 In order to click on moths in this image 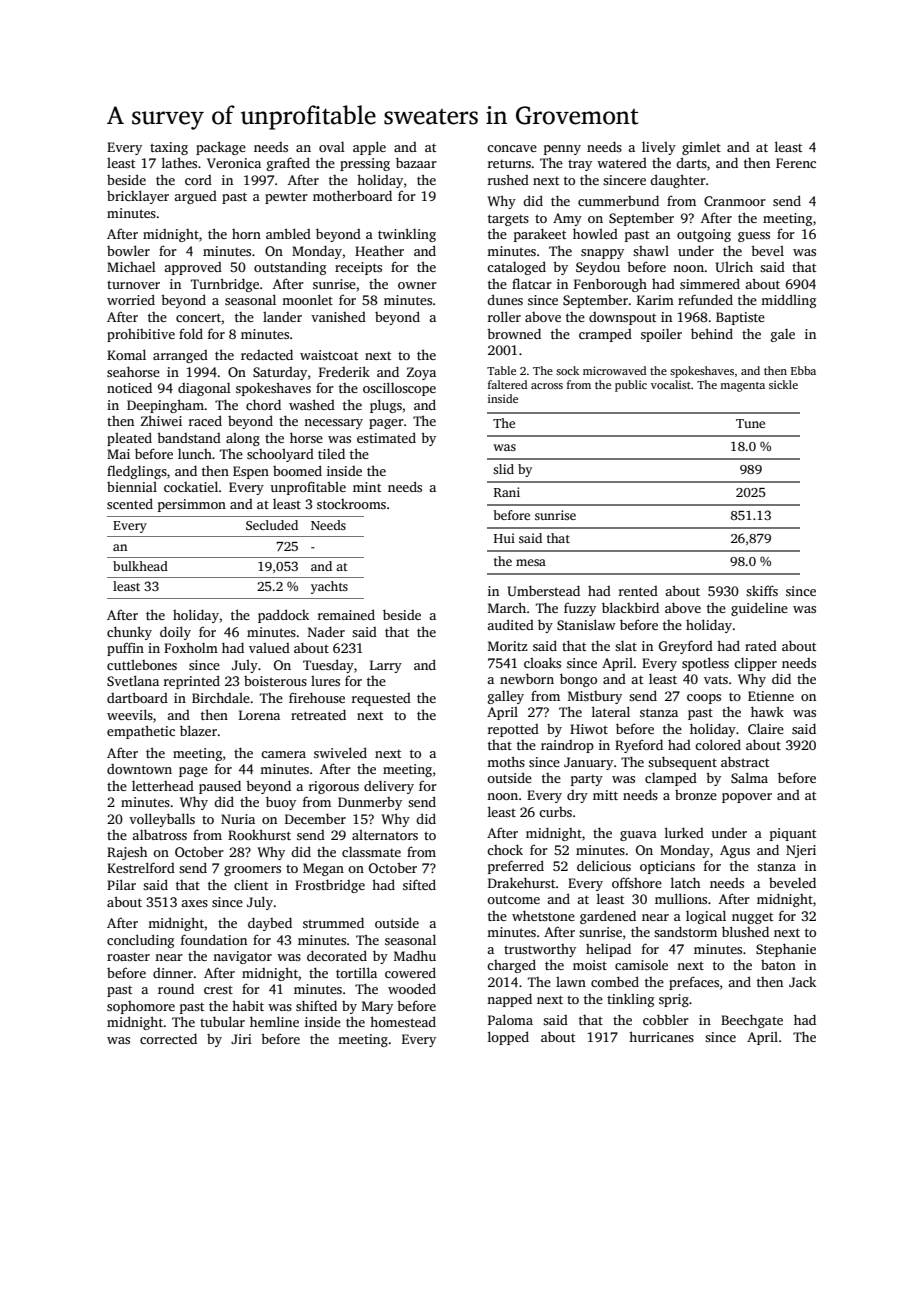, I will do `click(506, 761)`.
